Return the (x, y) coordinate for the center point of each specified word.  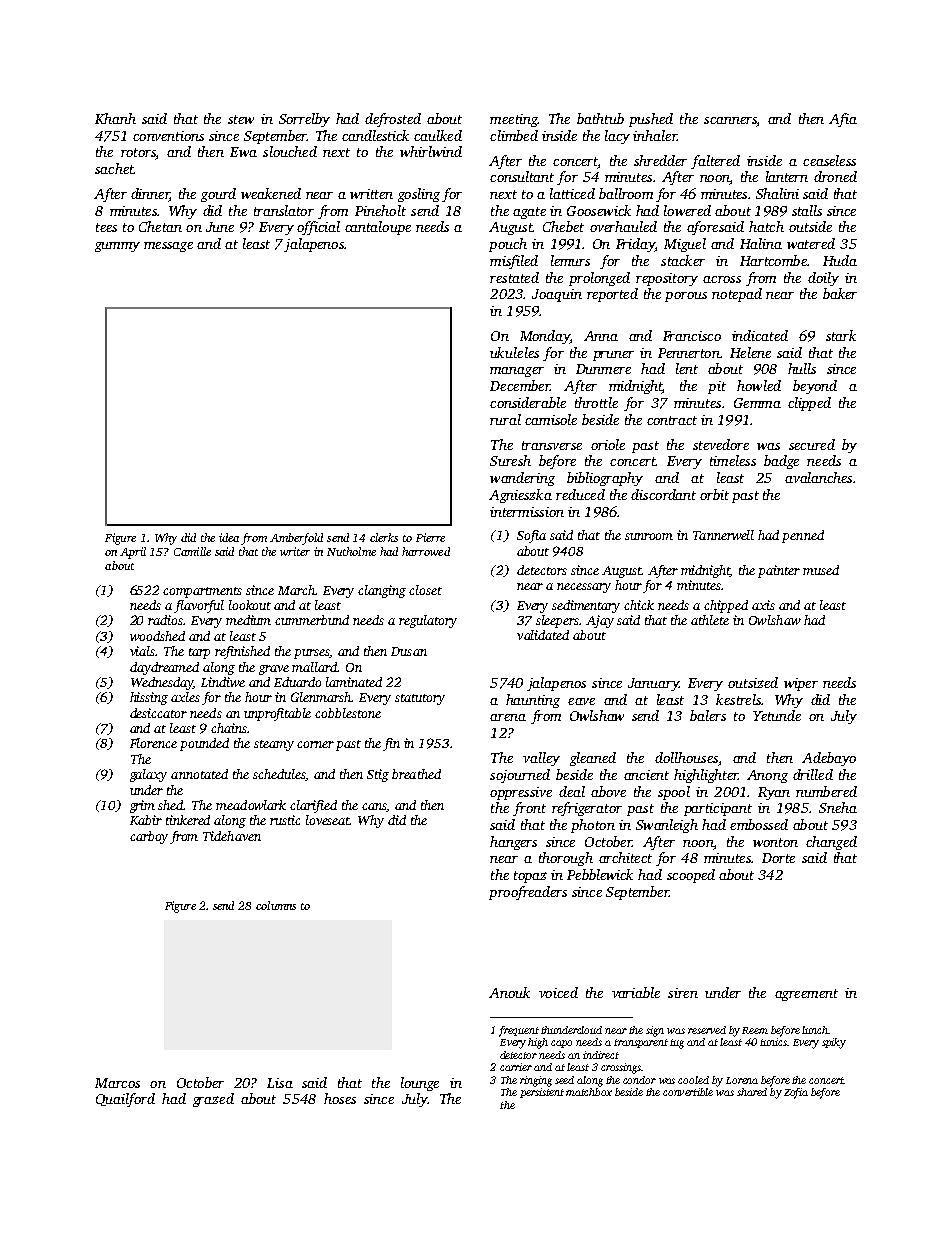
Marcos (117, 1083)
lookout (250, 605)
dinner (150, 195)
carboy (149, 837)
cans (374, 806)
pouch (508, 245)
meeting (514, 120)
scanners (730, 120)
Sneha (838, 807)
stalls (807, 210)
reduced (580, 494)
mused (821, 570)
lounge (420, 1084)
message (168, 247)
